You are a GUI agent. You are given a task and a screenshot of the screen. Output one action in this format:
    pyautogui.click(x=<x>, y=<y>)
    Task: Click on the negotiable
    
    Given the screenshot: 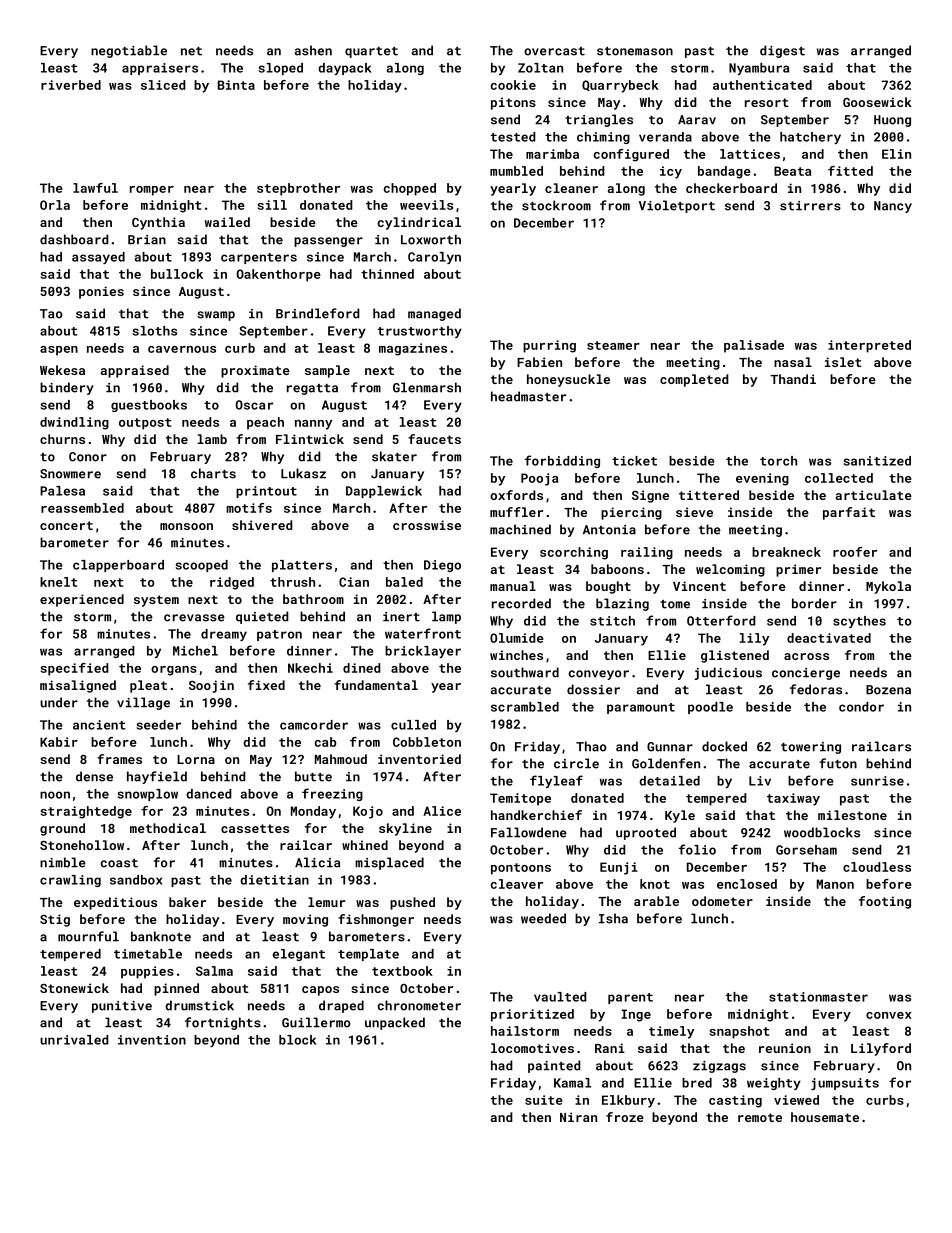 What is the action you would take?
    pyautogui.click(x=129, y=51)
